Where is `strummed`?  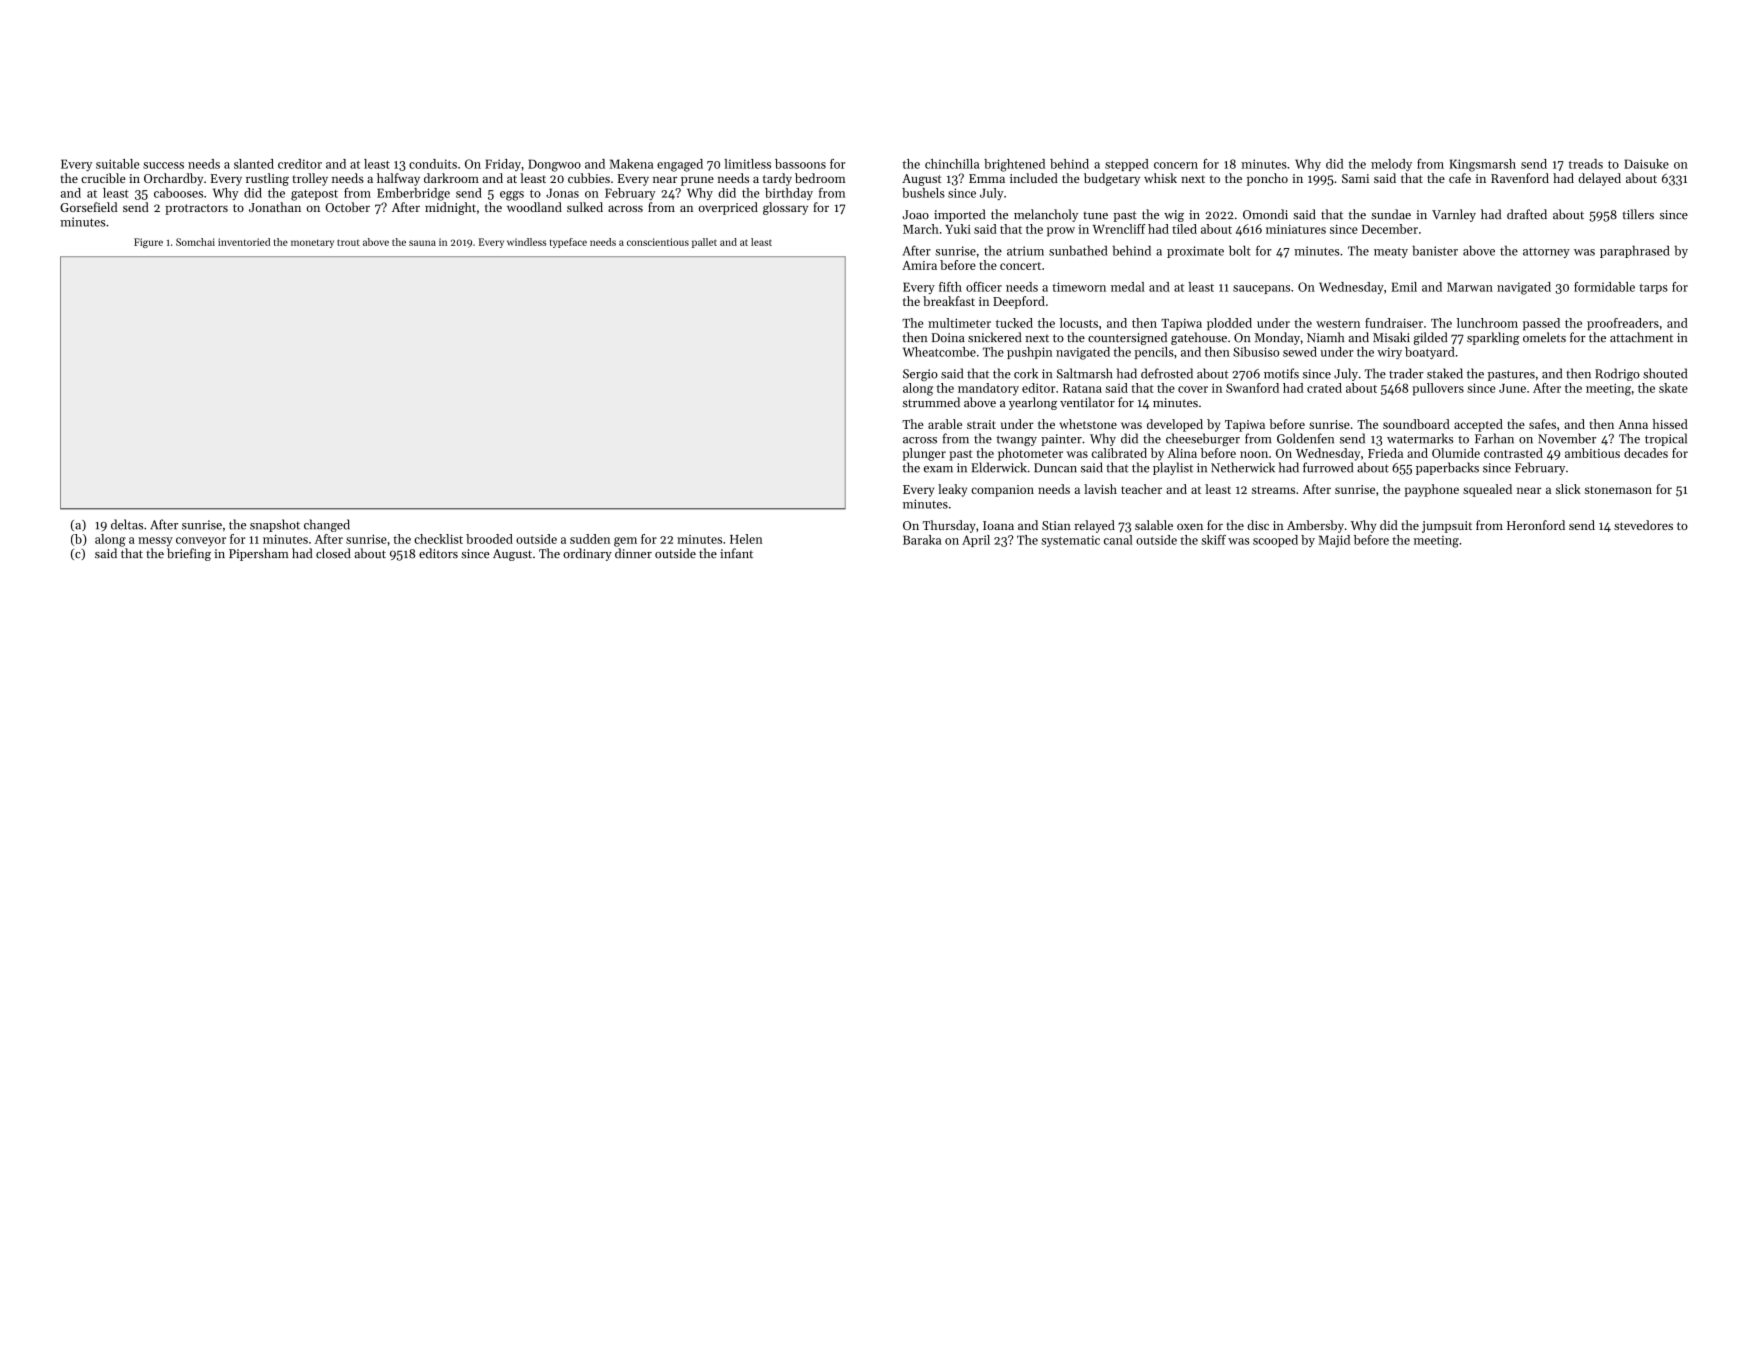 strummed is located at coordinates (931, 402).
